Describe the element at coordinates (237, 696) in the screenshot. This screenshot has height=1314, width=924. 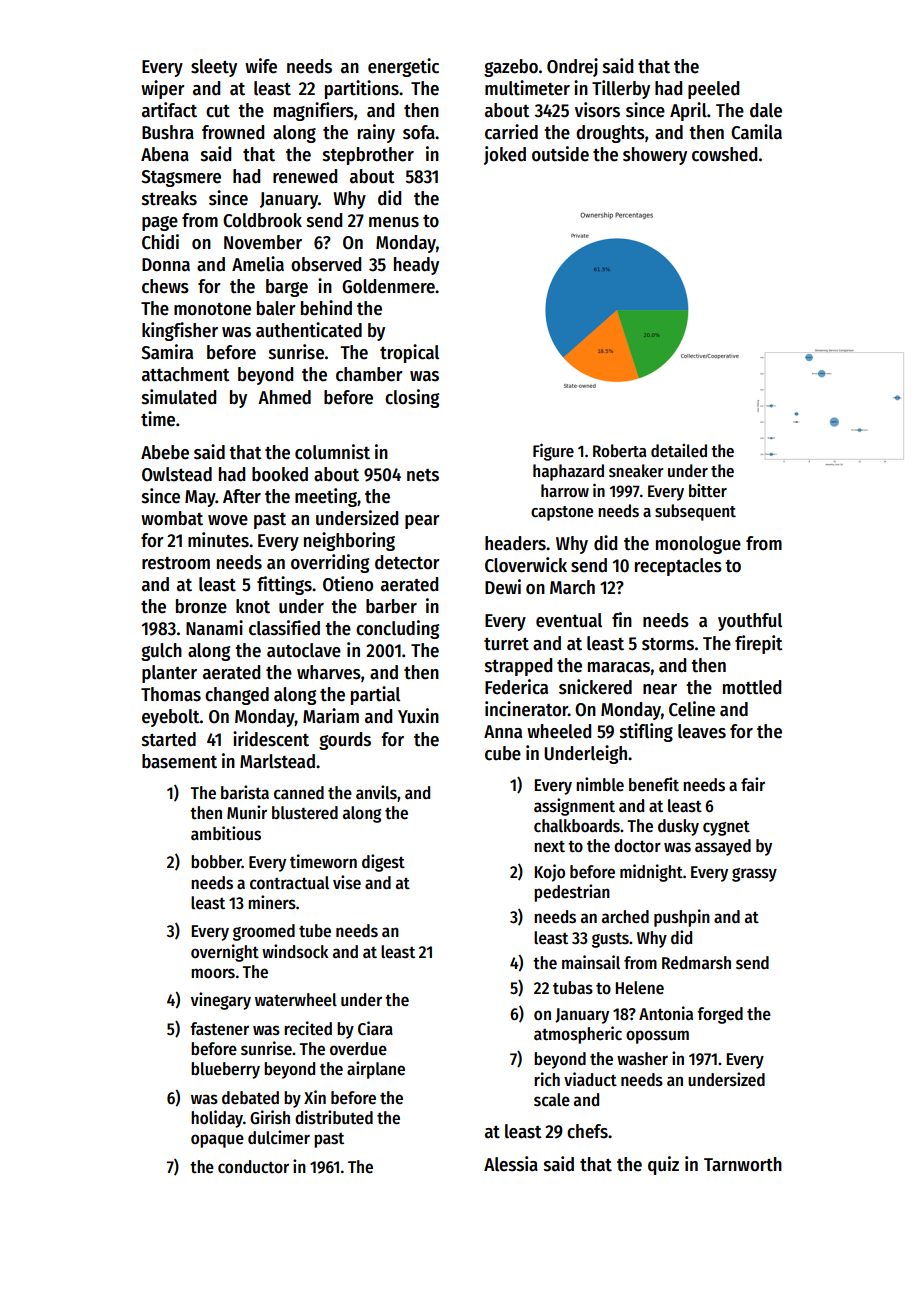
I see `changed` at that location.
